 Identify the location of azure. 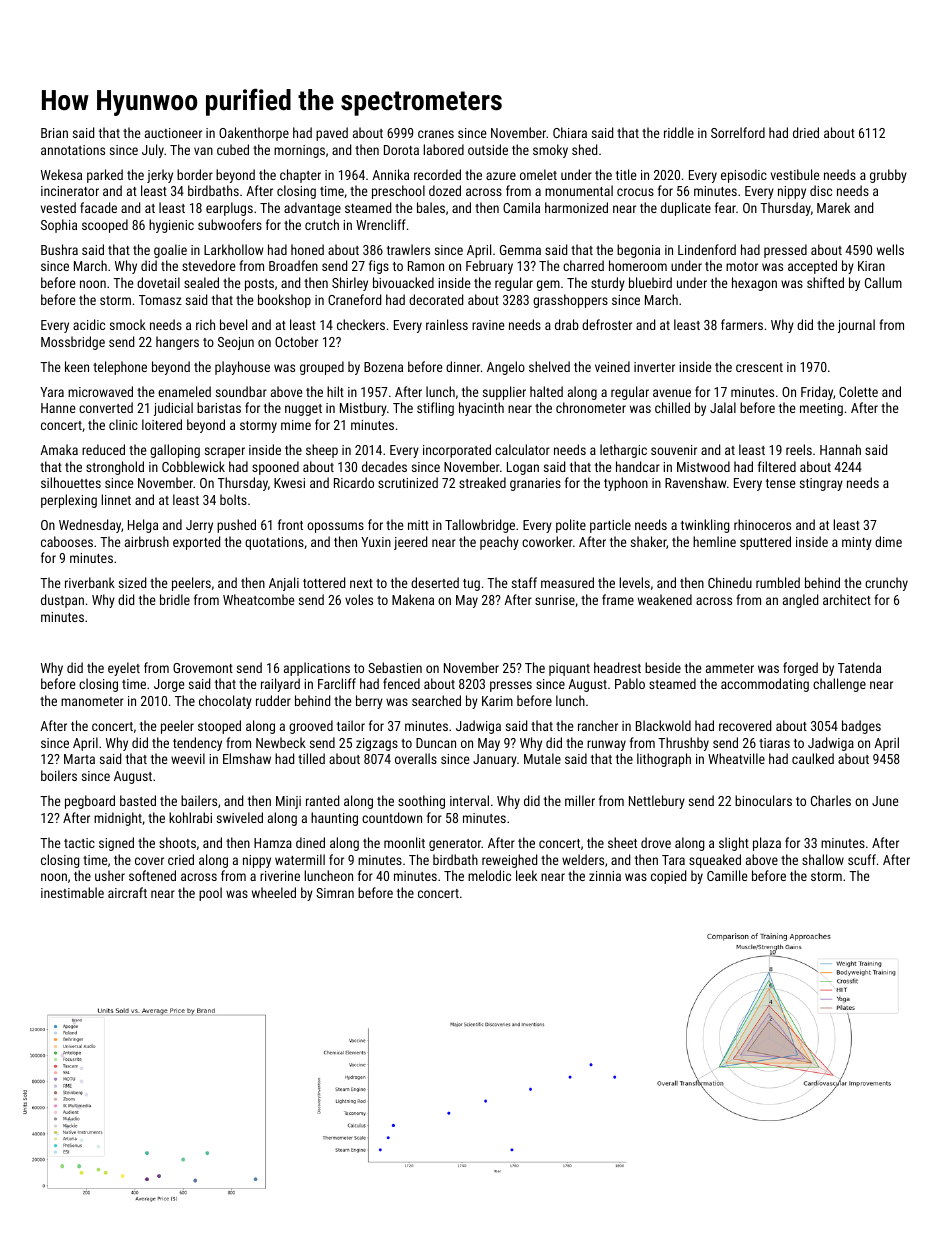
(501, 176).
